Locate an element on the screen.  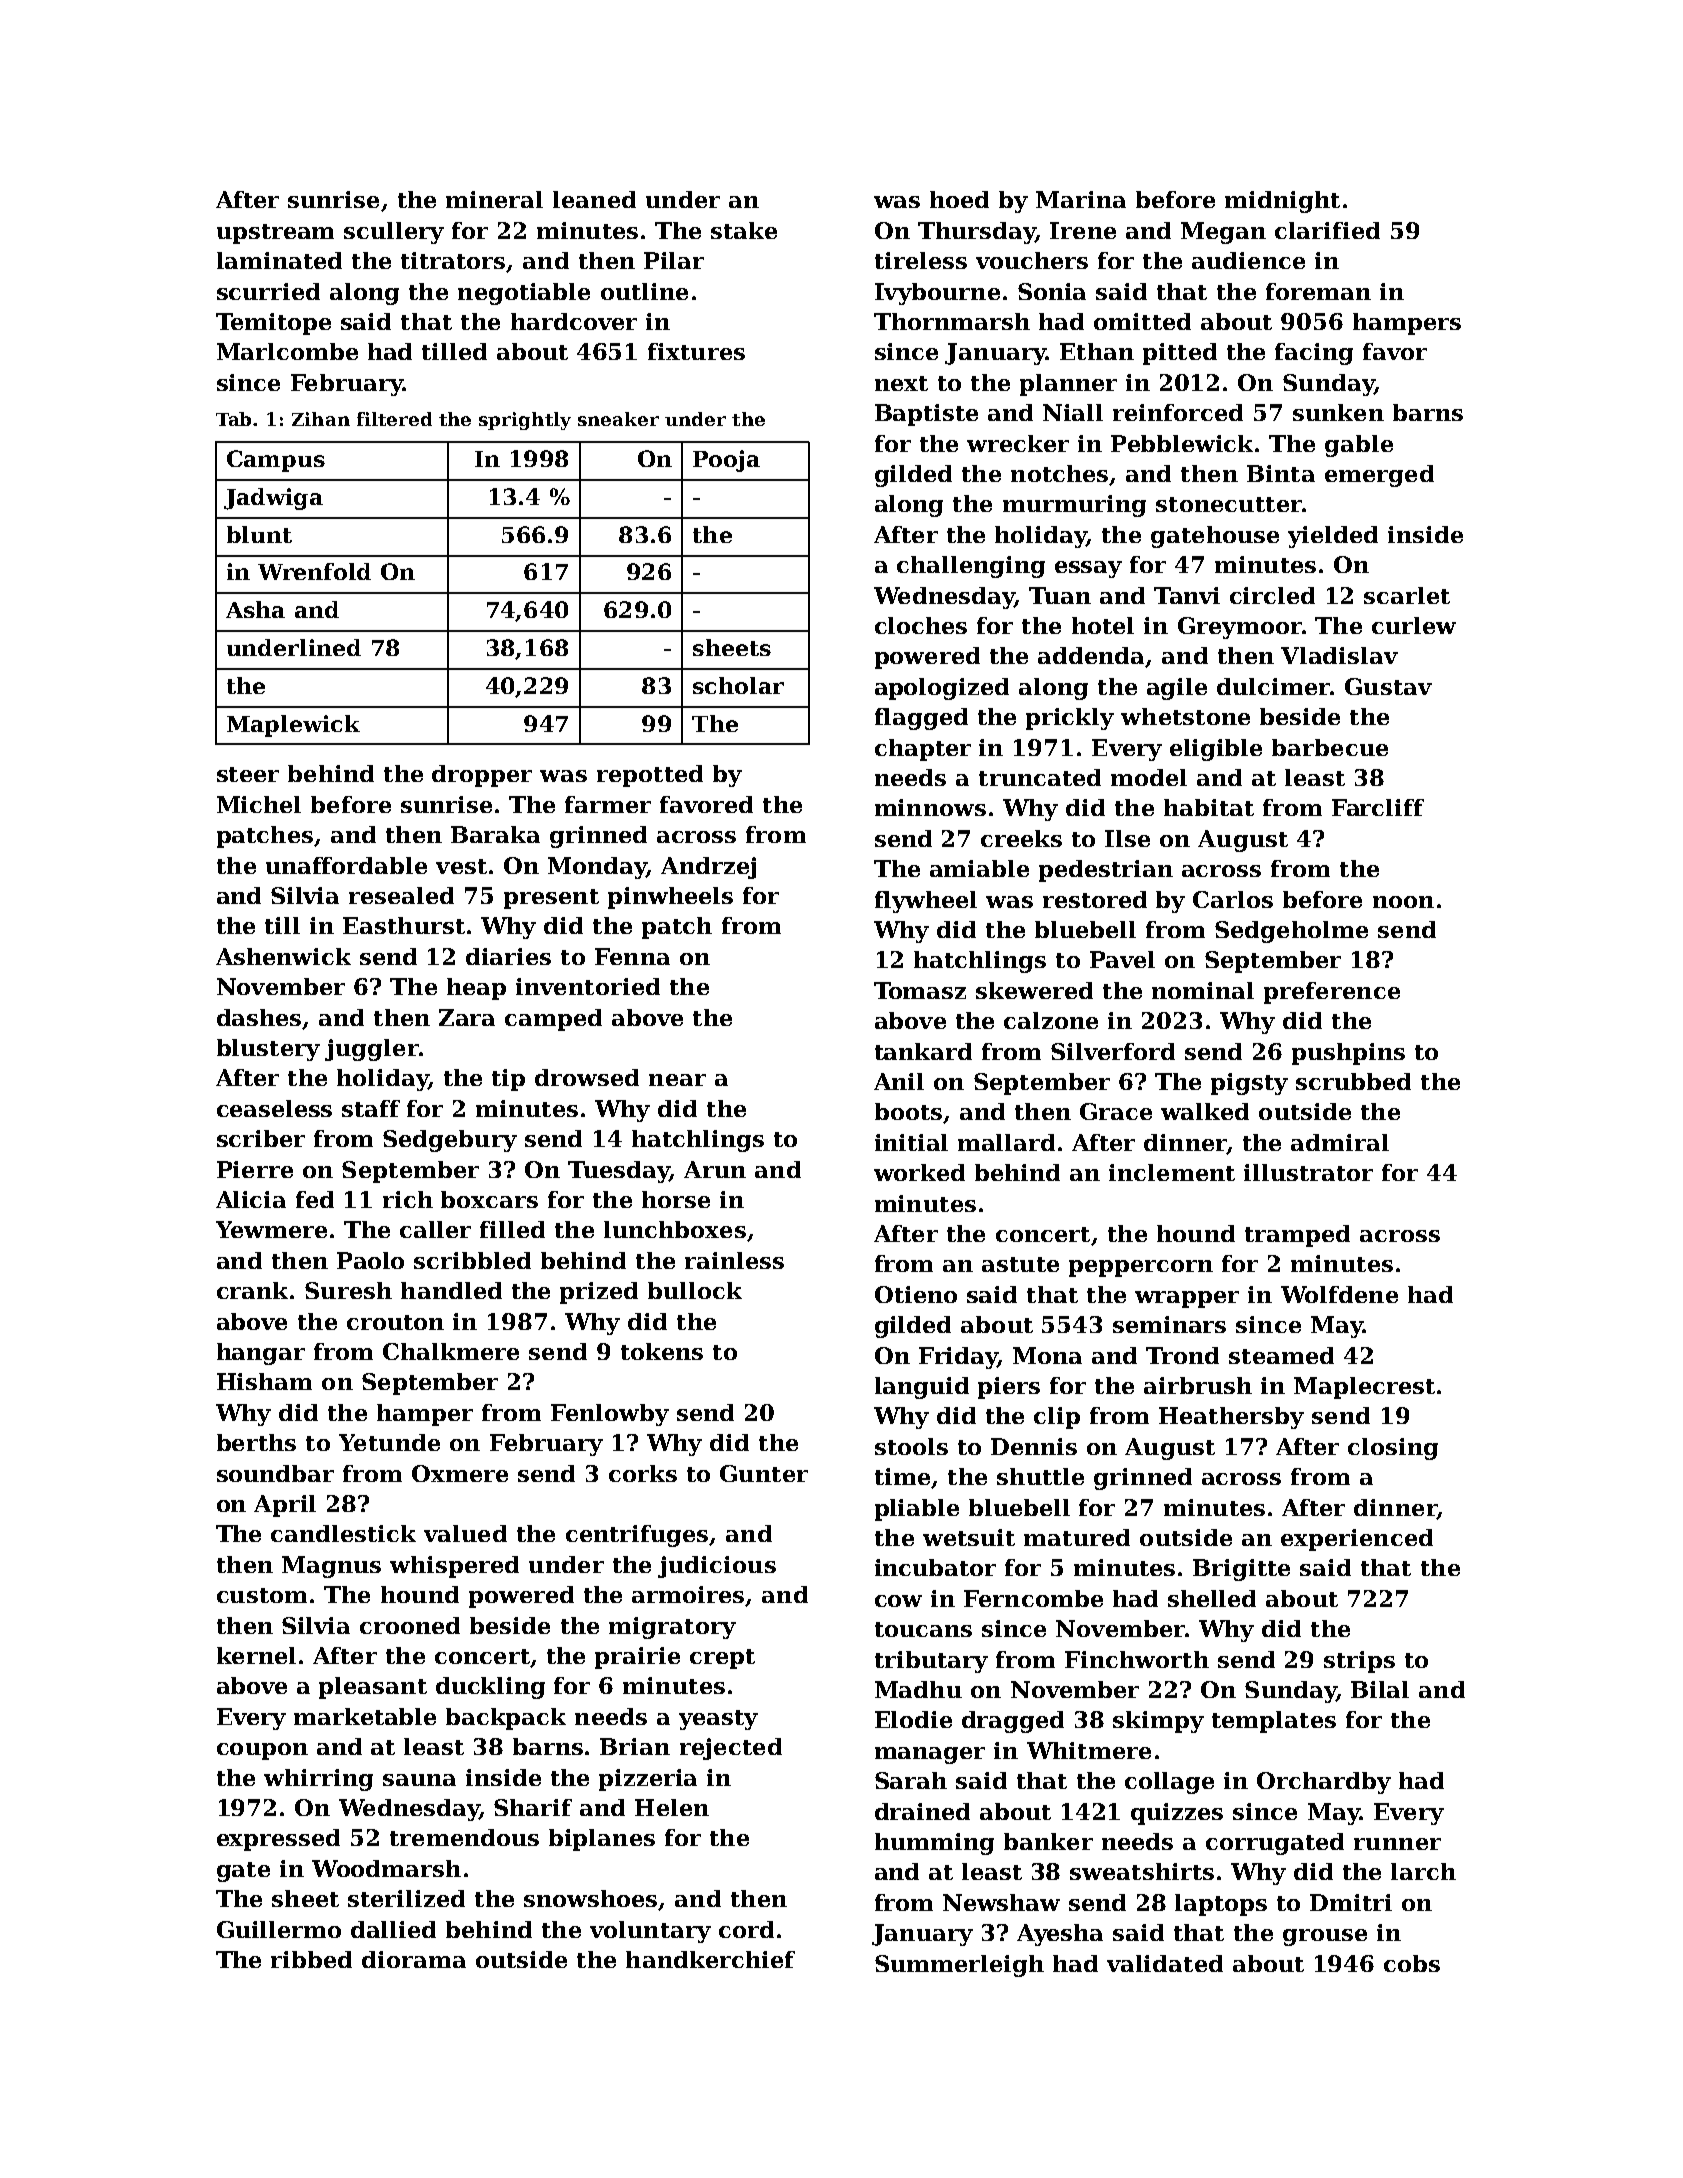
scholar is located at coordinates (738, 685).
